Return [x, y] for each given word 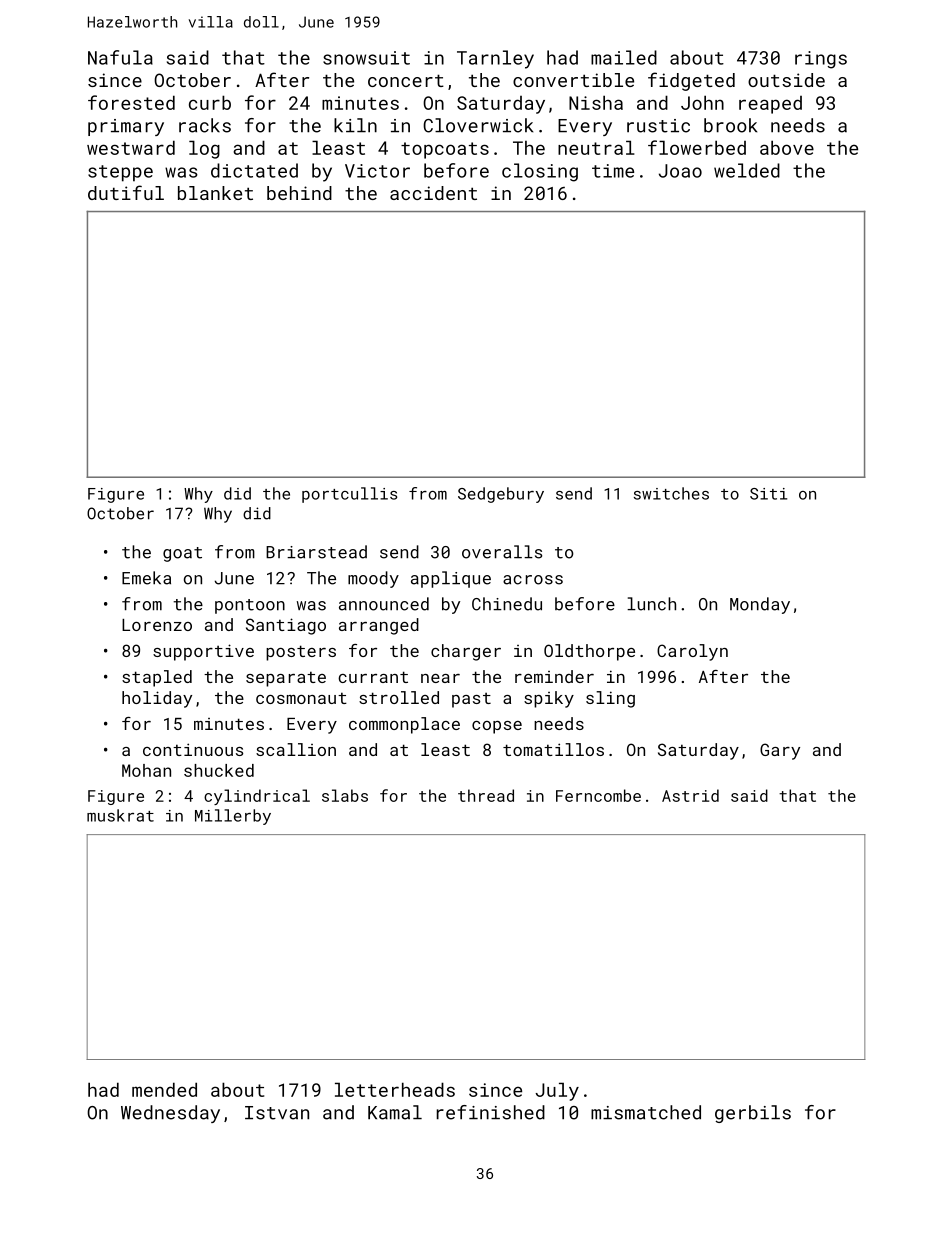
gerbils [753, 1114]
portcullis [349, 495]
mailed [624, 57]
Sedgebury [501, 495]
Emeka [146, 578]
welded [747, 170]
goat [182, 554]
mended [164, 1089]
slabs [345, 795]
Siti [768, 494]
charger [466, 652]
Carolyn [692, 652]
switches [671, 493]
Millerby [233, 817]
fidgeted [691, 81]
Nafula [120, 57]
